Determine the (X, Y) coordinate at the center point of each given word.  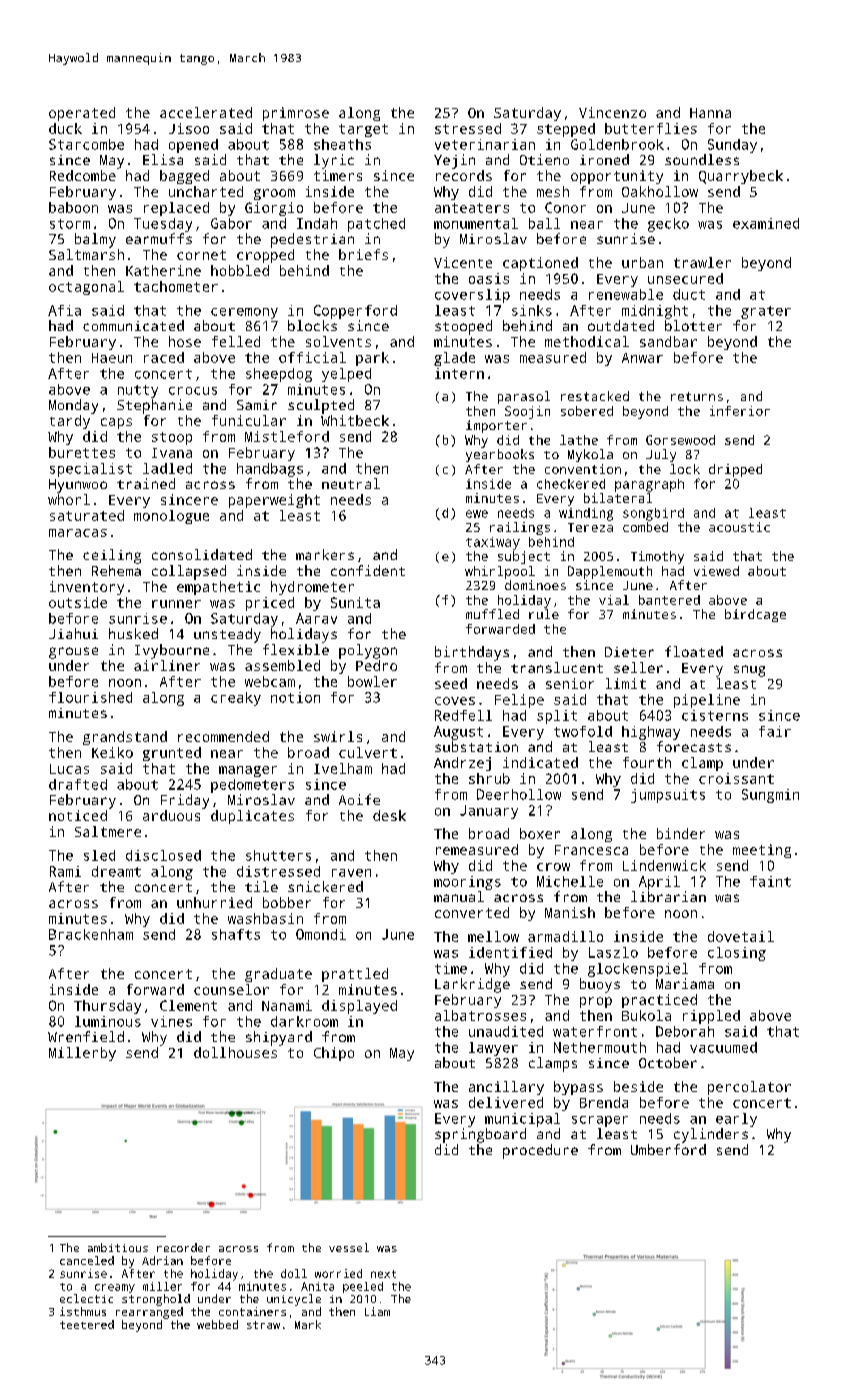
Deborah (685, 1031)
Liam (377, 1311)
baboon (73, 207)
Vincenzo (612, 112)
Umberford (668, 1149)
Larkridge (472, 985)
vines (171, 1021)
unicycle (294, 1300)
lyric (334, 161)
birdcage (755, 615)
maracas (78, 533)
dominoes (535, 585)
